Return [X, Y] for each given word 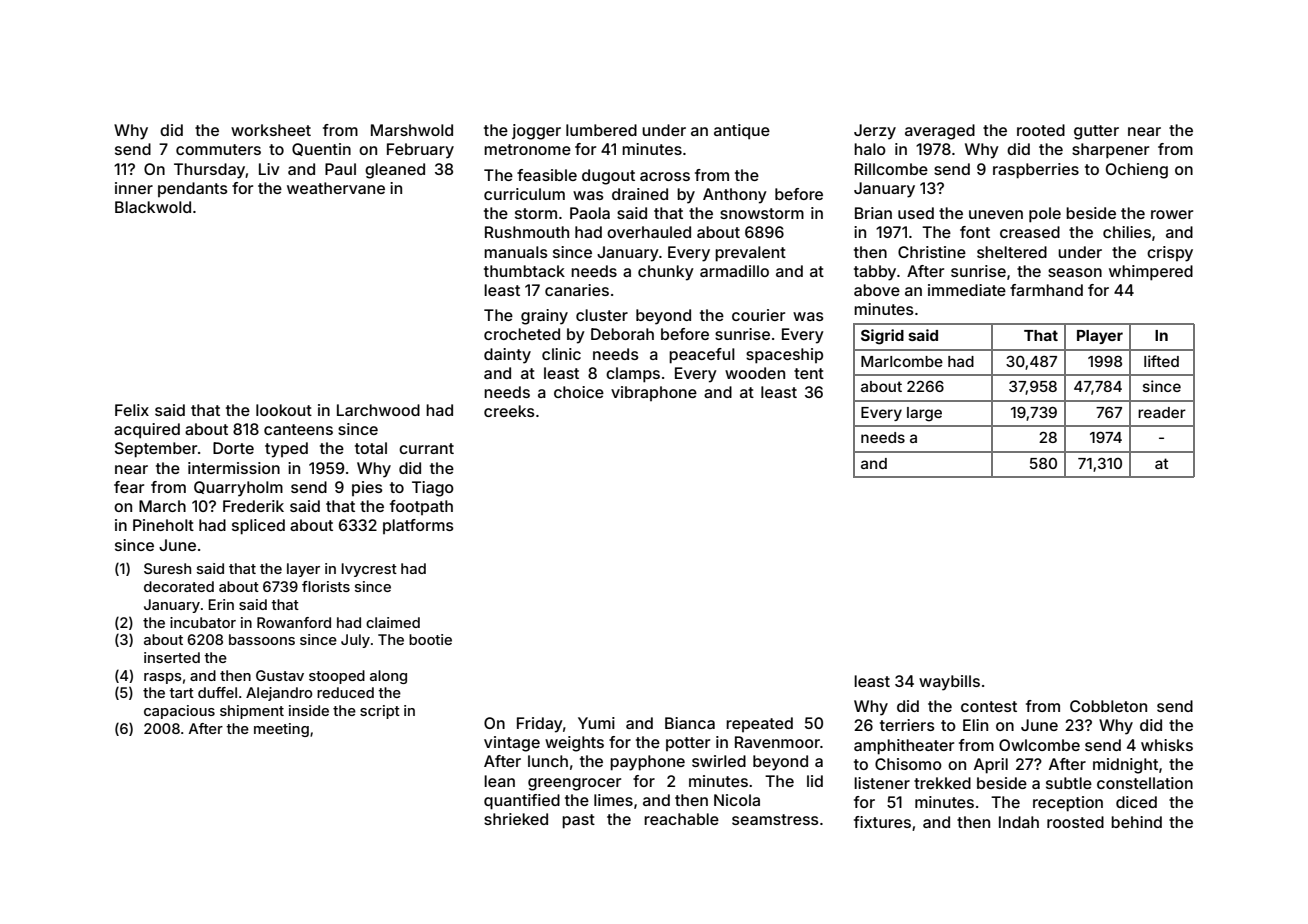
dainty [507, 356]
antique [742, 132]
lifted [1161, 361]
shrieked [516, 819]
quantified [522, 802]
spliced [258, 527]
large [924, 414]
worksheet [271, 130]
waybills [949, 683]
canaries [577, 290]
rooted [1041, 130]
